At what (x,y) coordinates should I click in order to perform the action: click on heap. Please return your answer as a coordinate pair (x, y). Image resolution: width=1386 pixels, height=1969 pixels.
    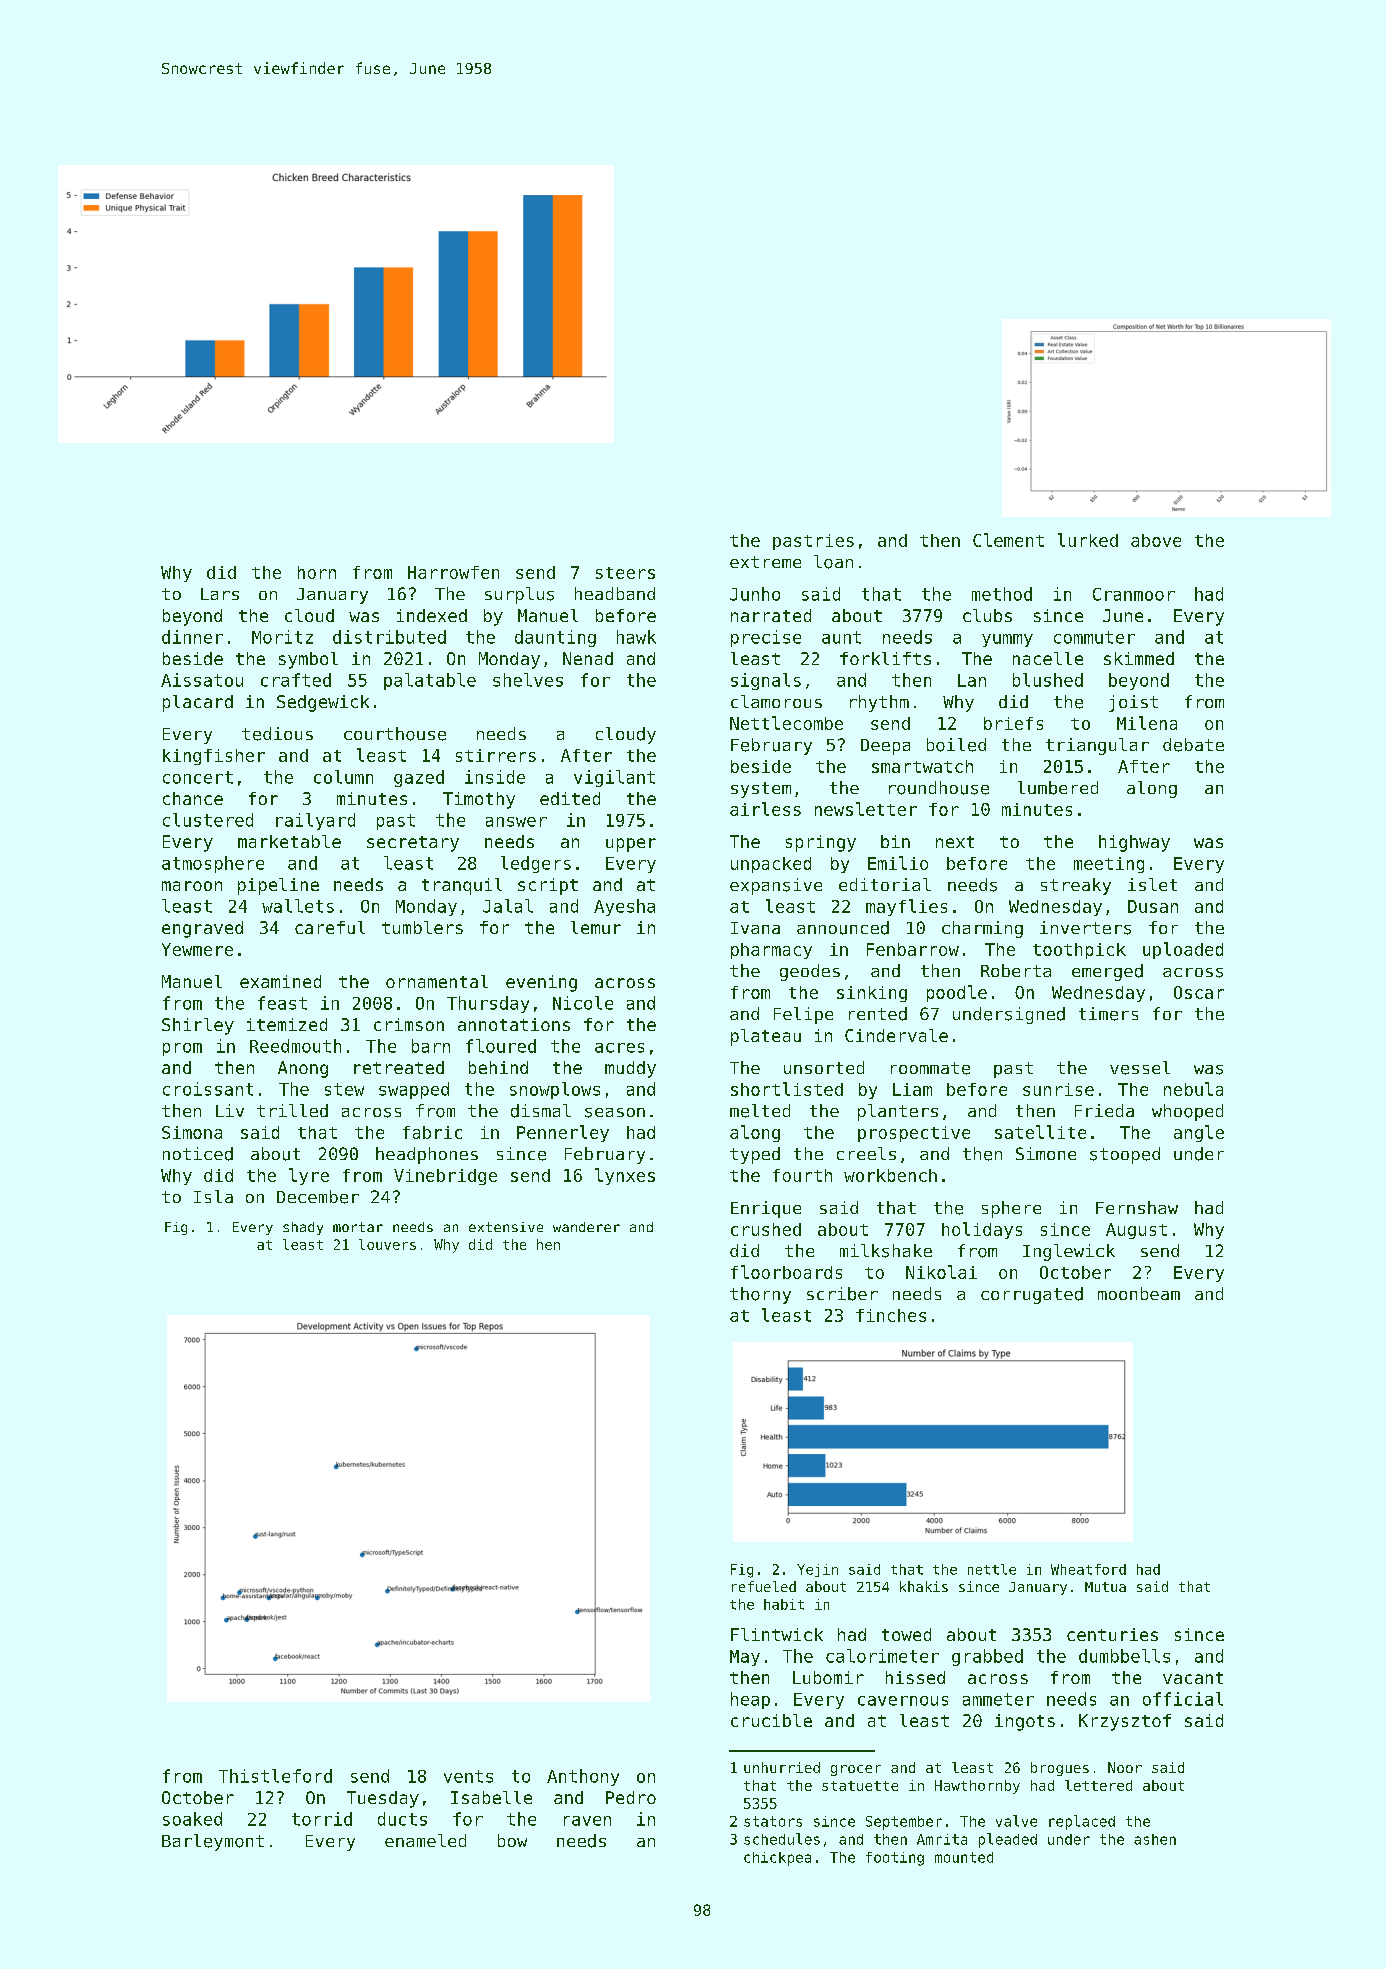
    Looking at the image, I should click on (750, 1700).
